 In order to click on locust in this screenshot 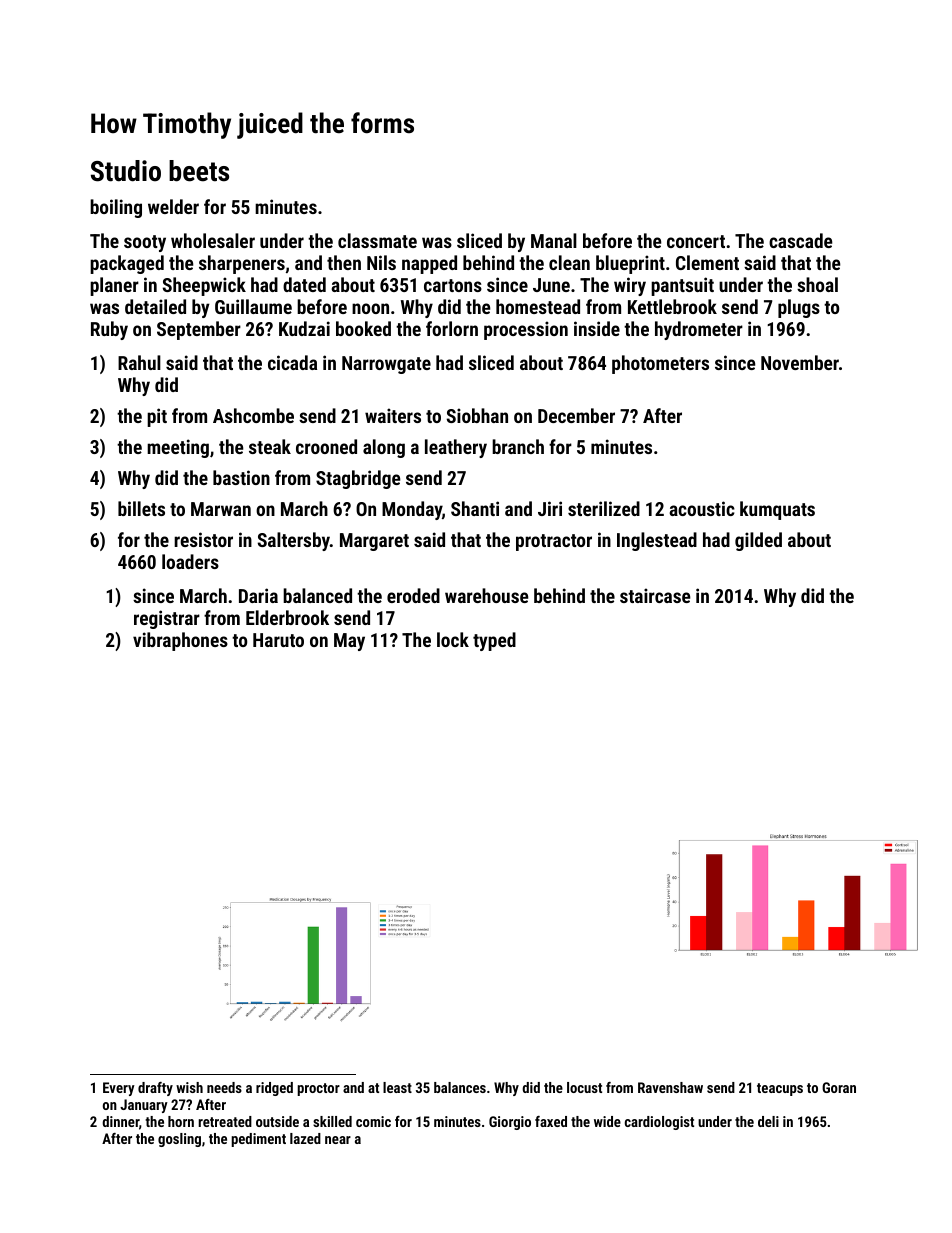, I will do `click(584, 1087)`.
